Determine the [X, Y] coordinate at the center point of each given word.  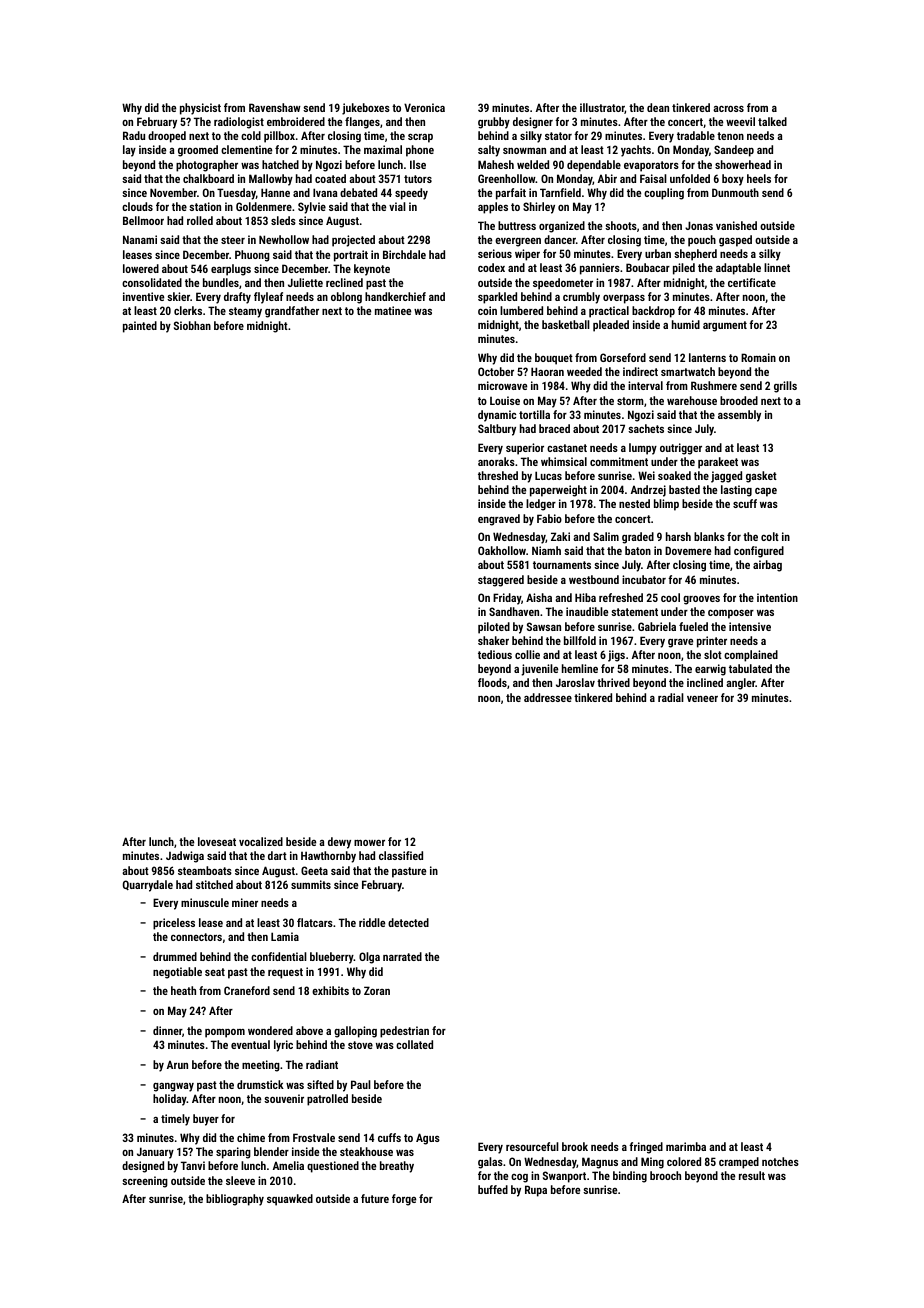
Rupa [536, 1191]
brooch [665, 1175]
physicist [200, 109]
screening [145, 1182]
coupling [664, 194]
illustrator [602, 108]
